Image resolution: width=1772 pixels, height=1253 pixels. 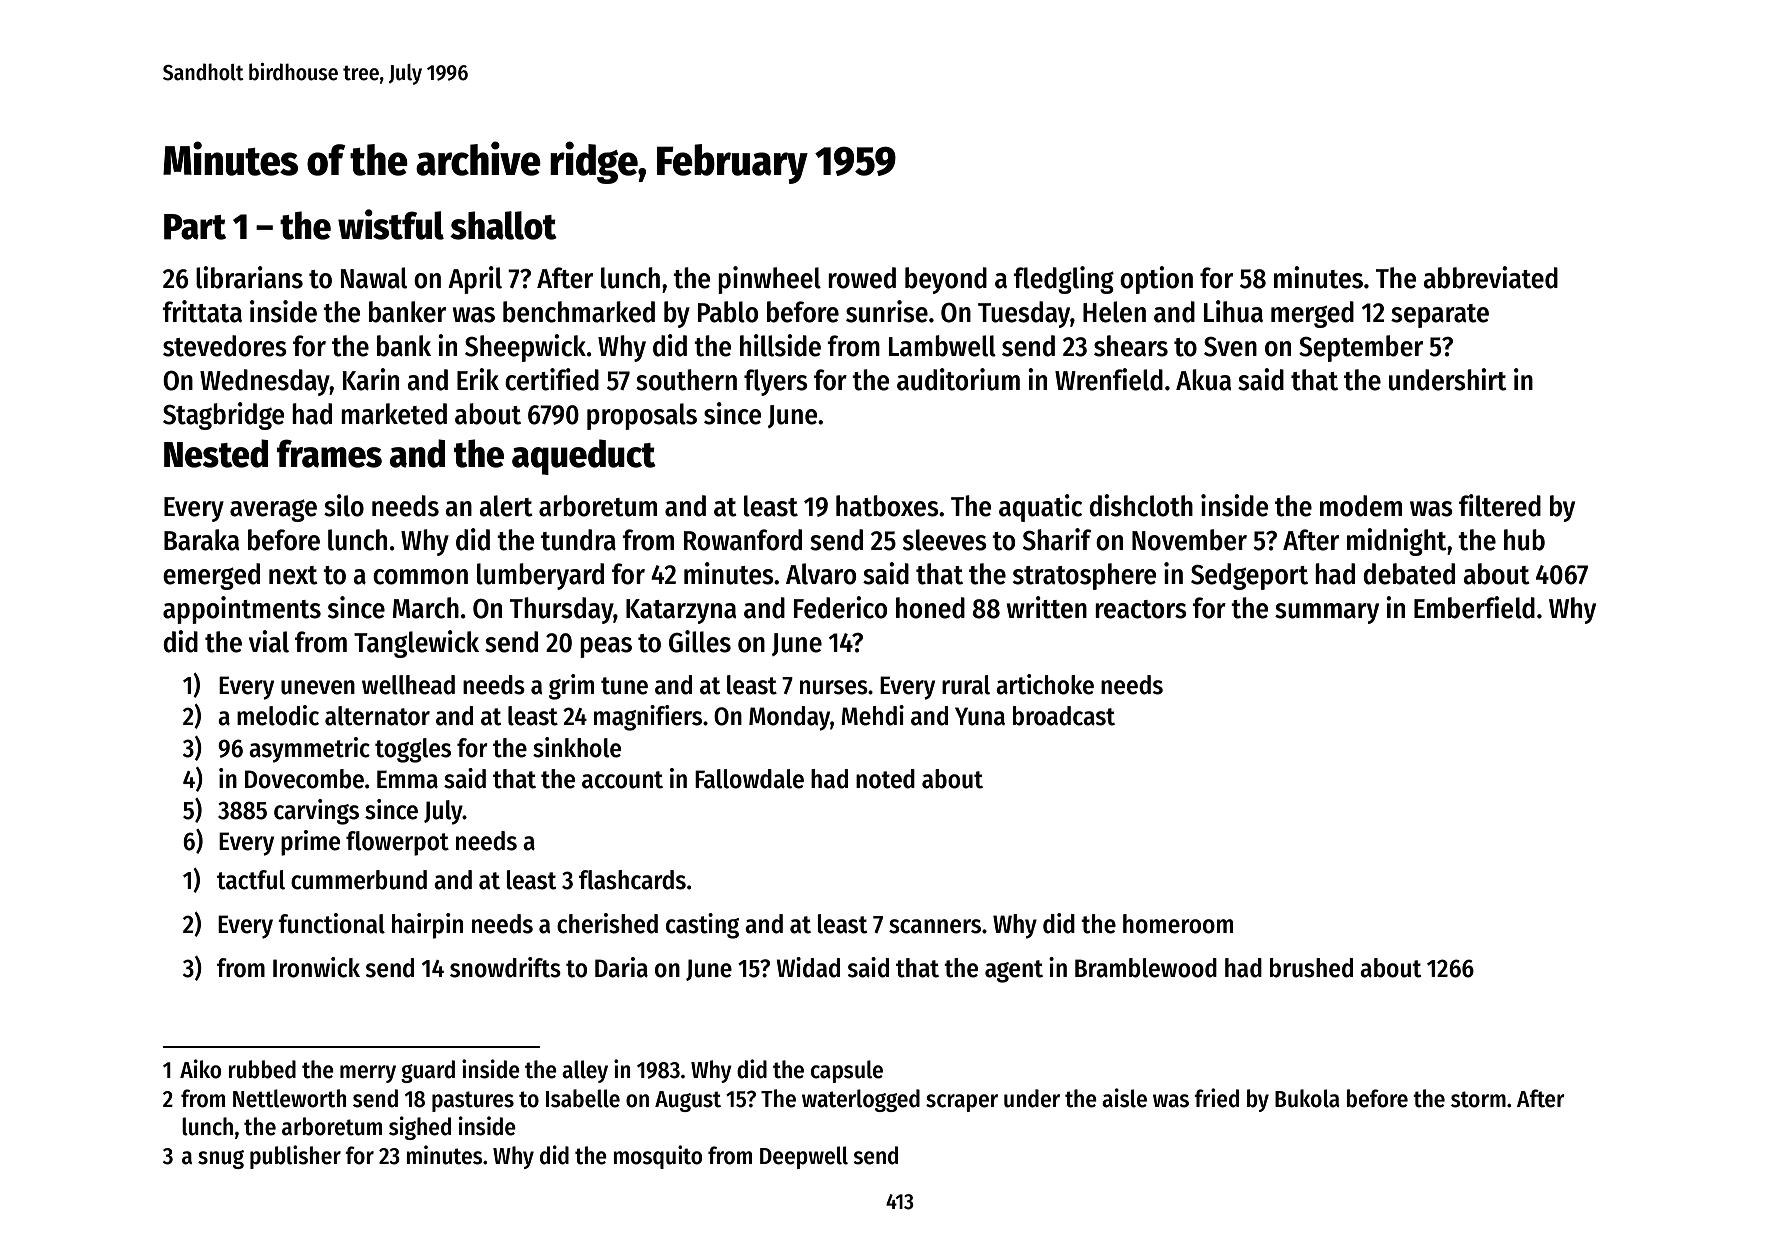 What do you see at coordinates (473, 1101) in the document?
I see `pastures` at bounding box center [473, 1101].
